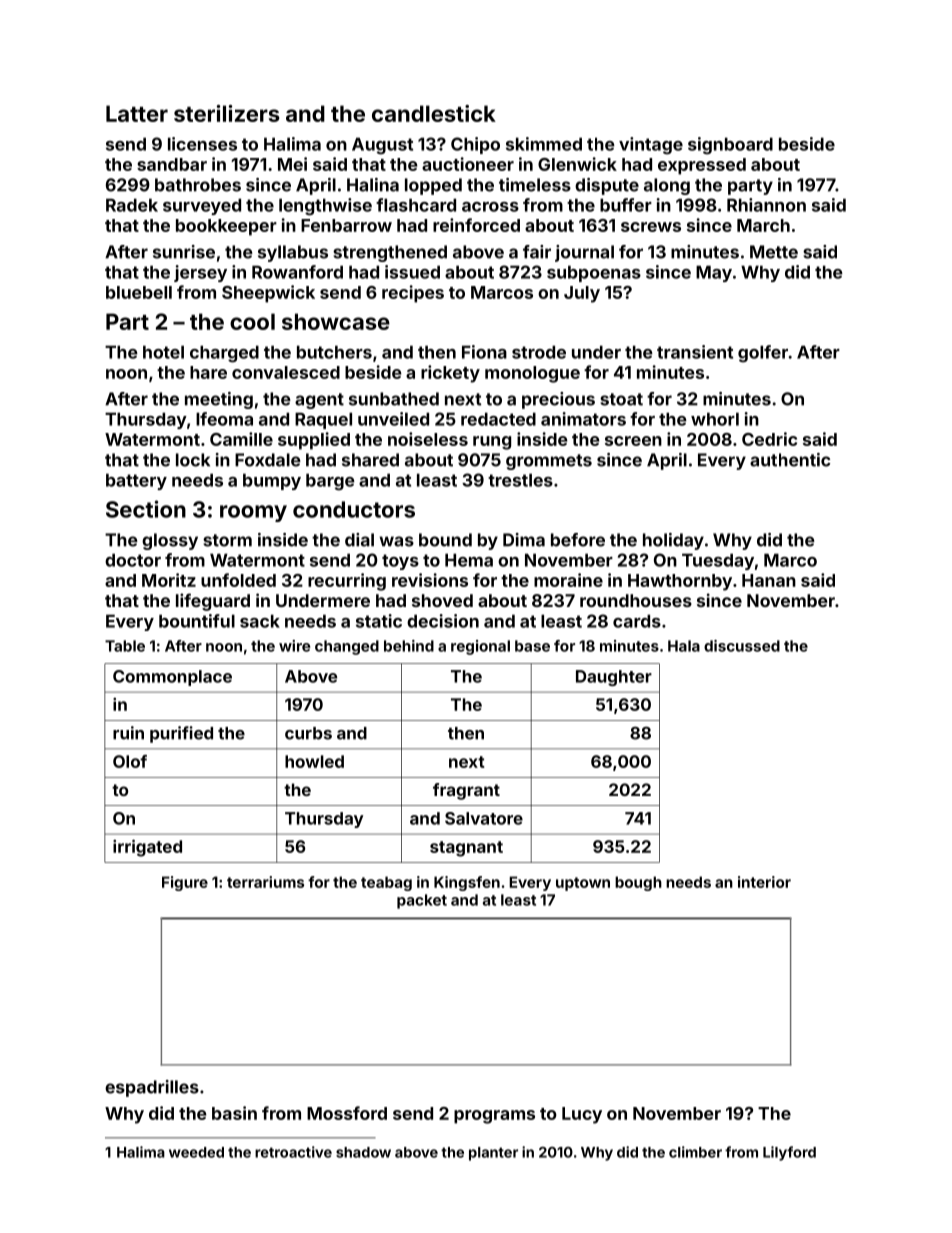  Describe the element at coordinates (774, 252) in the screenshot. I see `Mette` at that location.
